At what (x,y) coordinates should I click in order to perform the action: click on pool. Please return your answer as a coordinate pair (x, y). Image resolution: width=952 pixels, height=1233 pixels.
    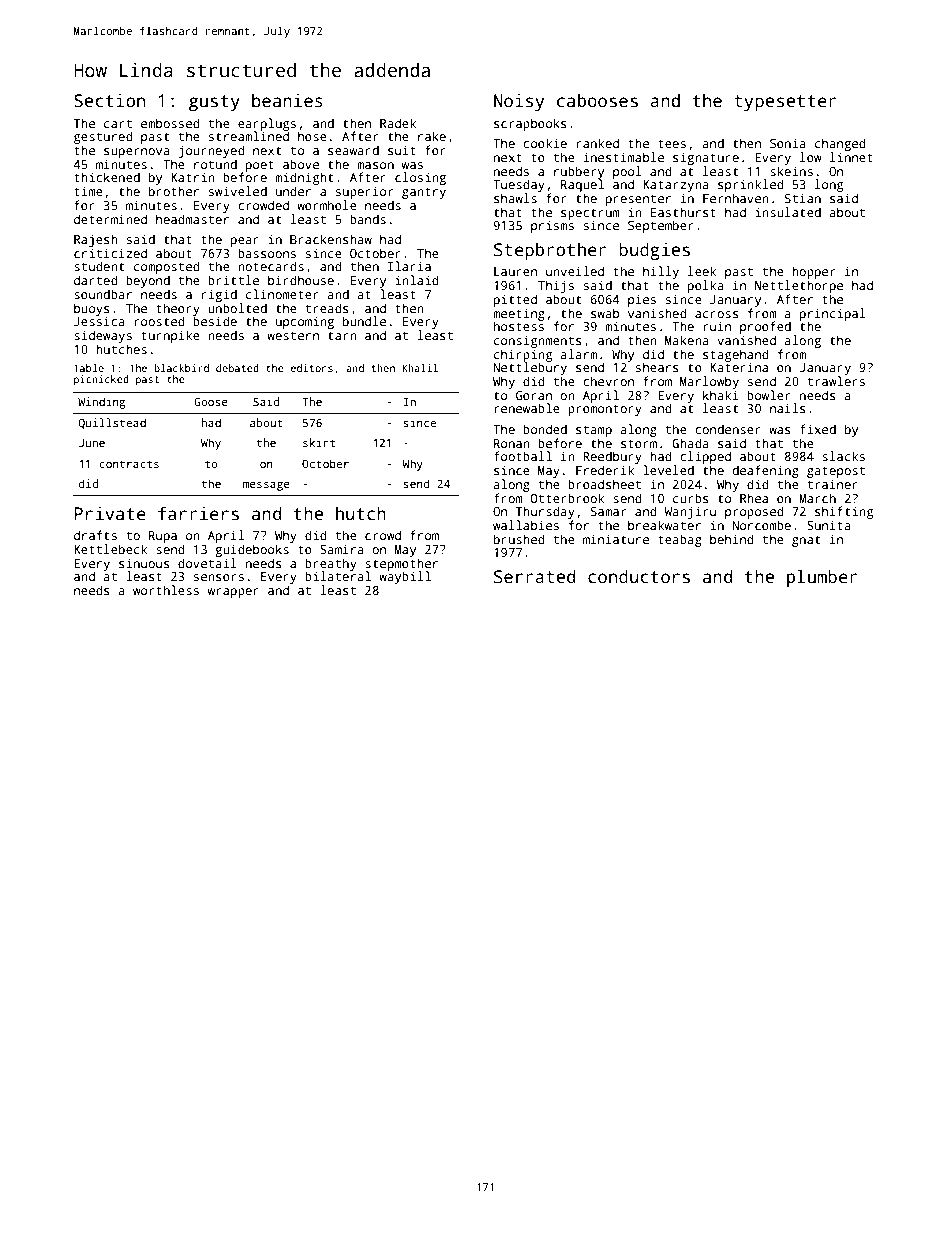
    Looking at the image, I should click on (627, 172).
